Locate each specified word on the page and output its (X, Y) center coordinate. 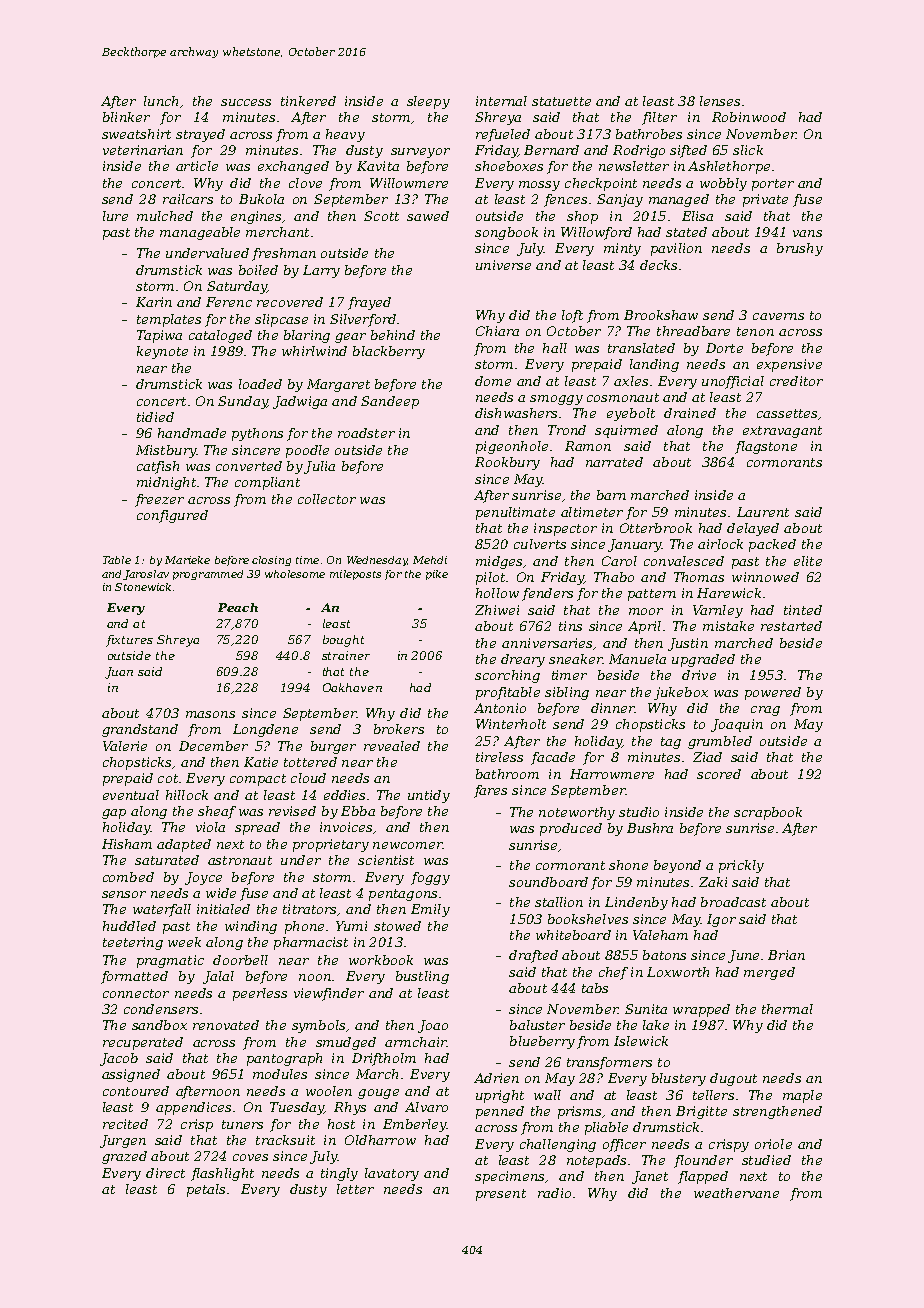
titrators (309, 909)
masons (210, 714)
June (743, 956)
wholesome (295, 574)
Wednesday (377, 561)
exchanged (293, 167)
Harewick (729, 593)
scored (719, 774)
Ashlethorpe (729, 167)
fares (490, 791)
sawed (428, 216)
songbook (506, 233)
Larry (321, 271)
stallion (559, 902)
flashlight (222, 1174)
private (765, 200)
